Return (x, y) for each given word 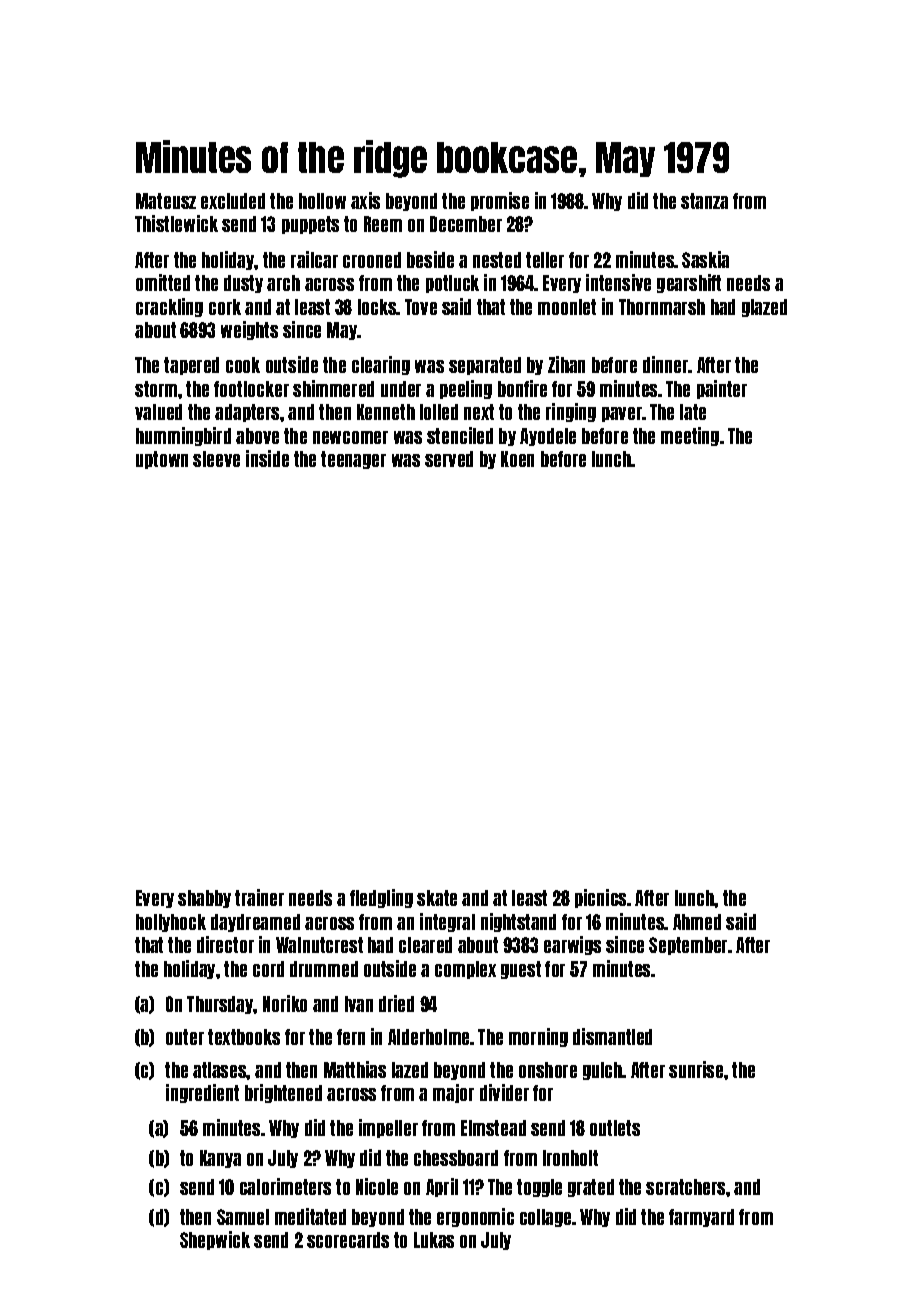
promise (500, 201)
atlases (220, 1070)
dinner (666, 364)
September (688, 946)
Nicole (377, 1186)
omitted (163, 282)
